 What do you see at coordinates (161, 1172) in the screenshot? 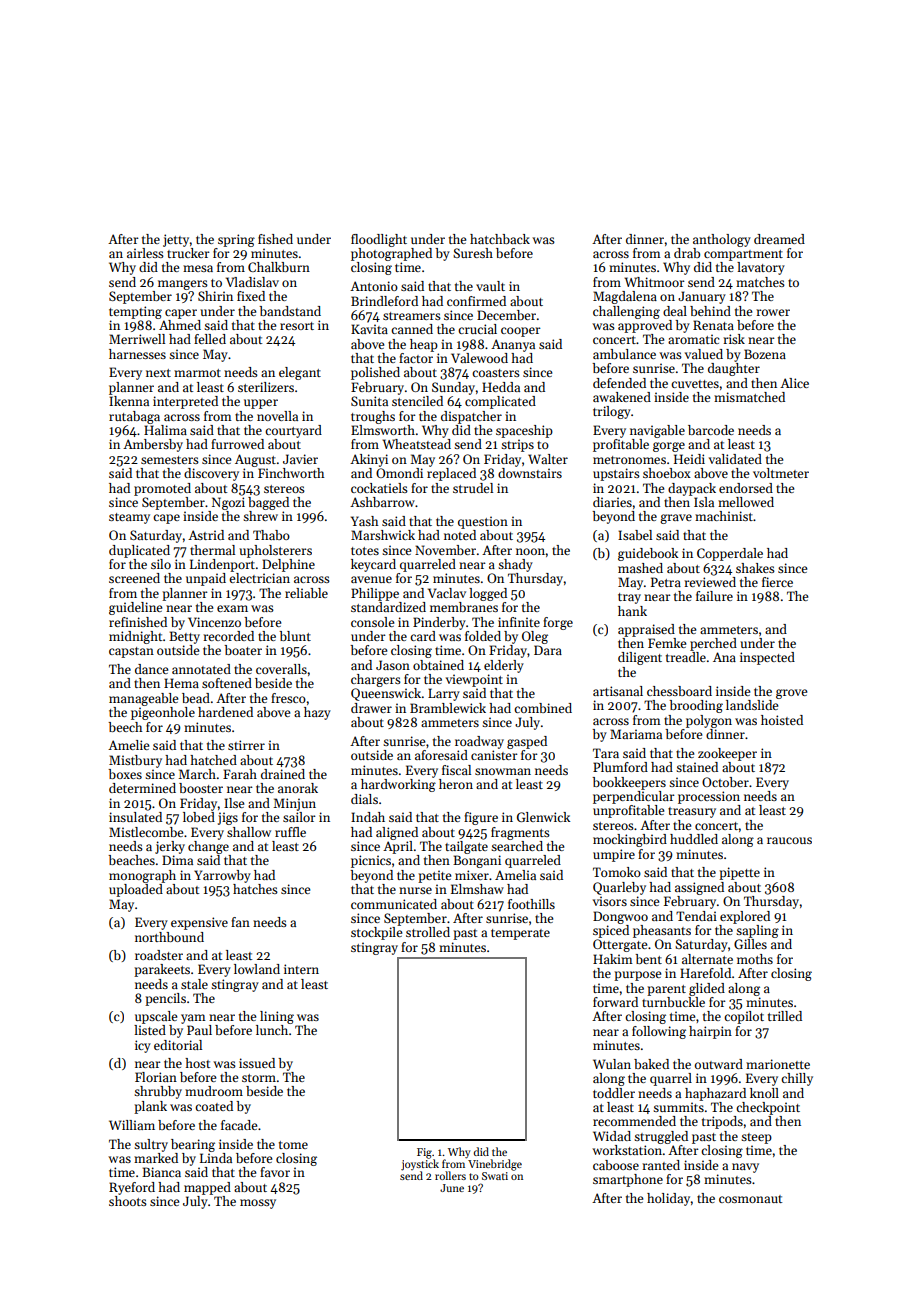
I see `Bianca` at bounding box center [161, 1172].
